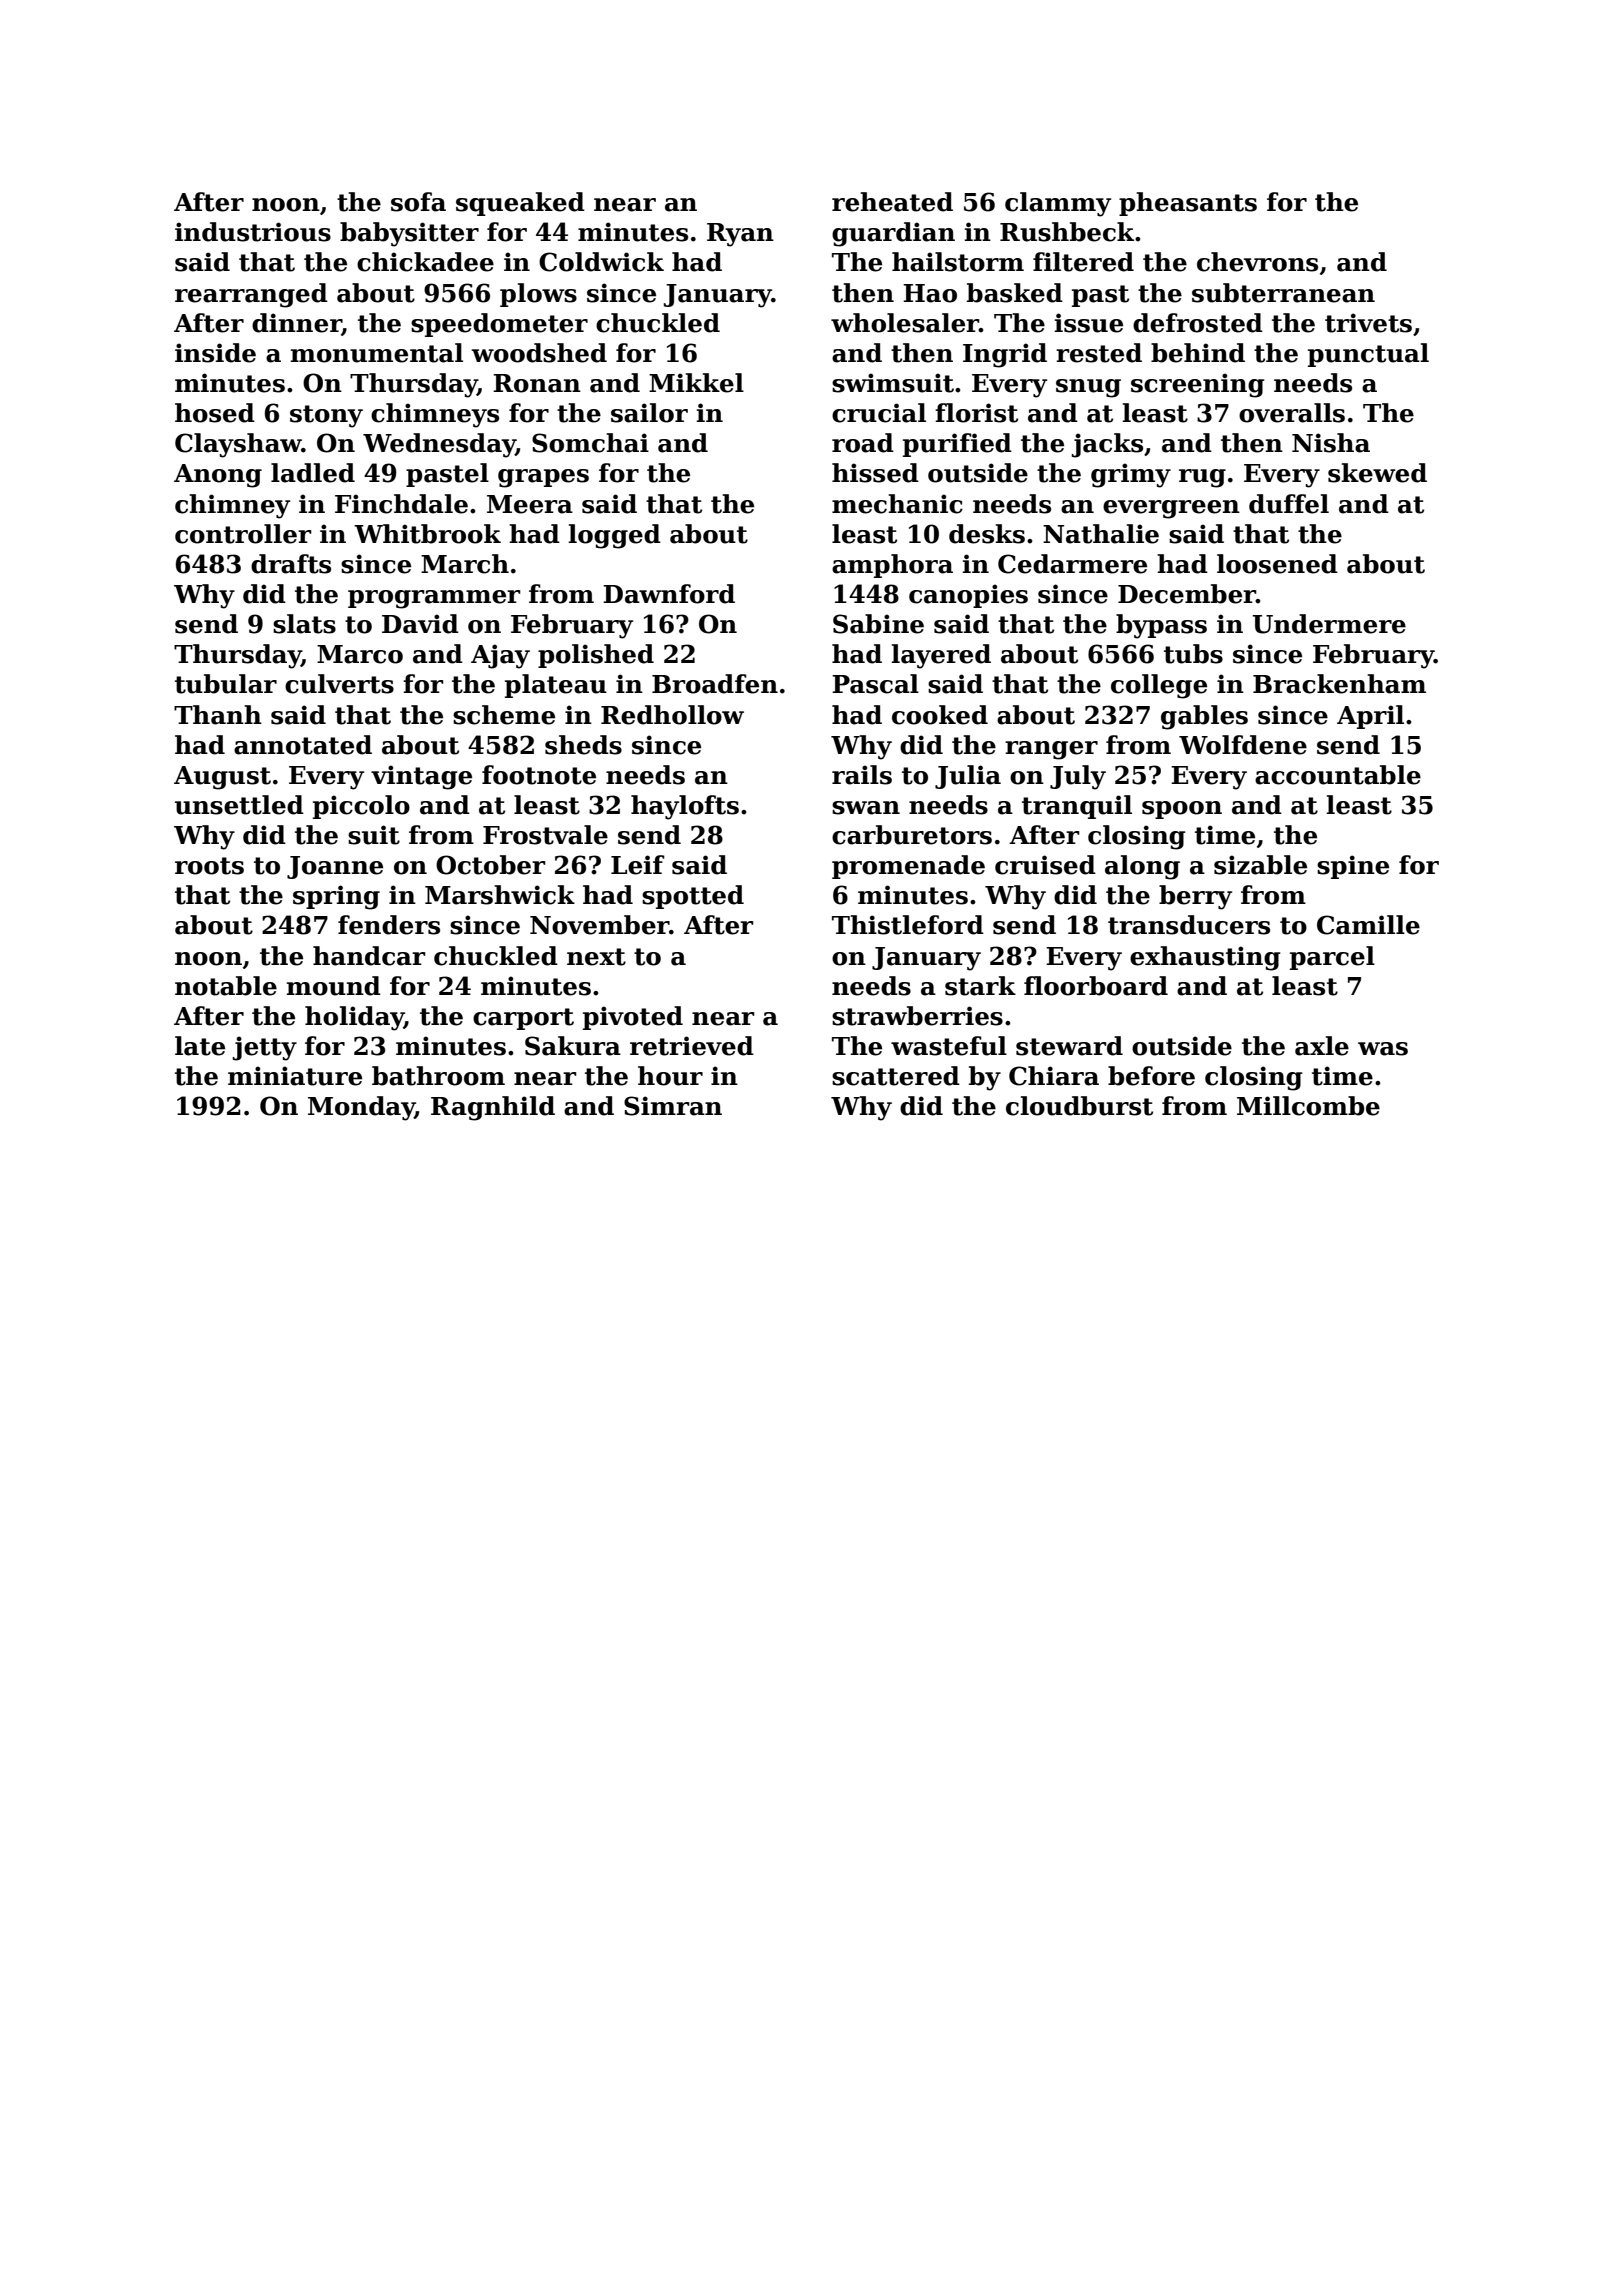 The height and width of the page is (2292, 1620). I want to click on Dawnford, so click(669, 594).
